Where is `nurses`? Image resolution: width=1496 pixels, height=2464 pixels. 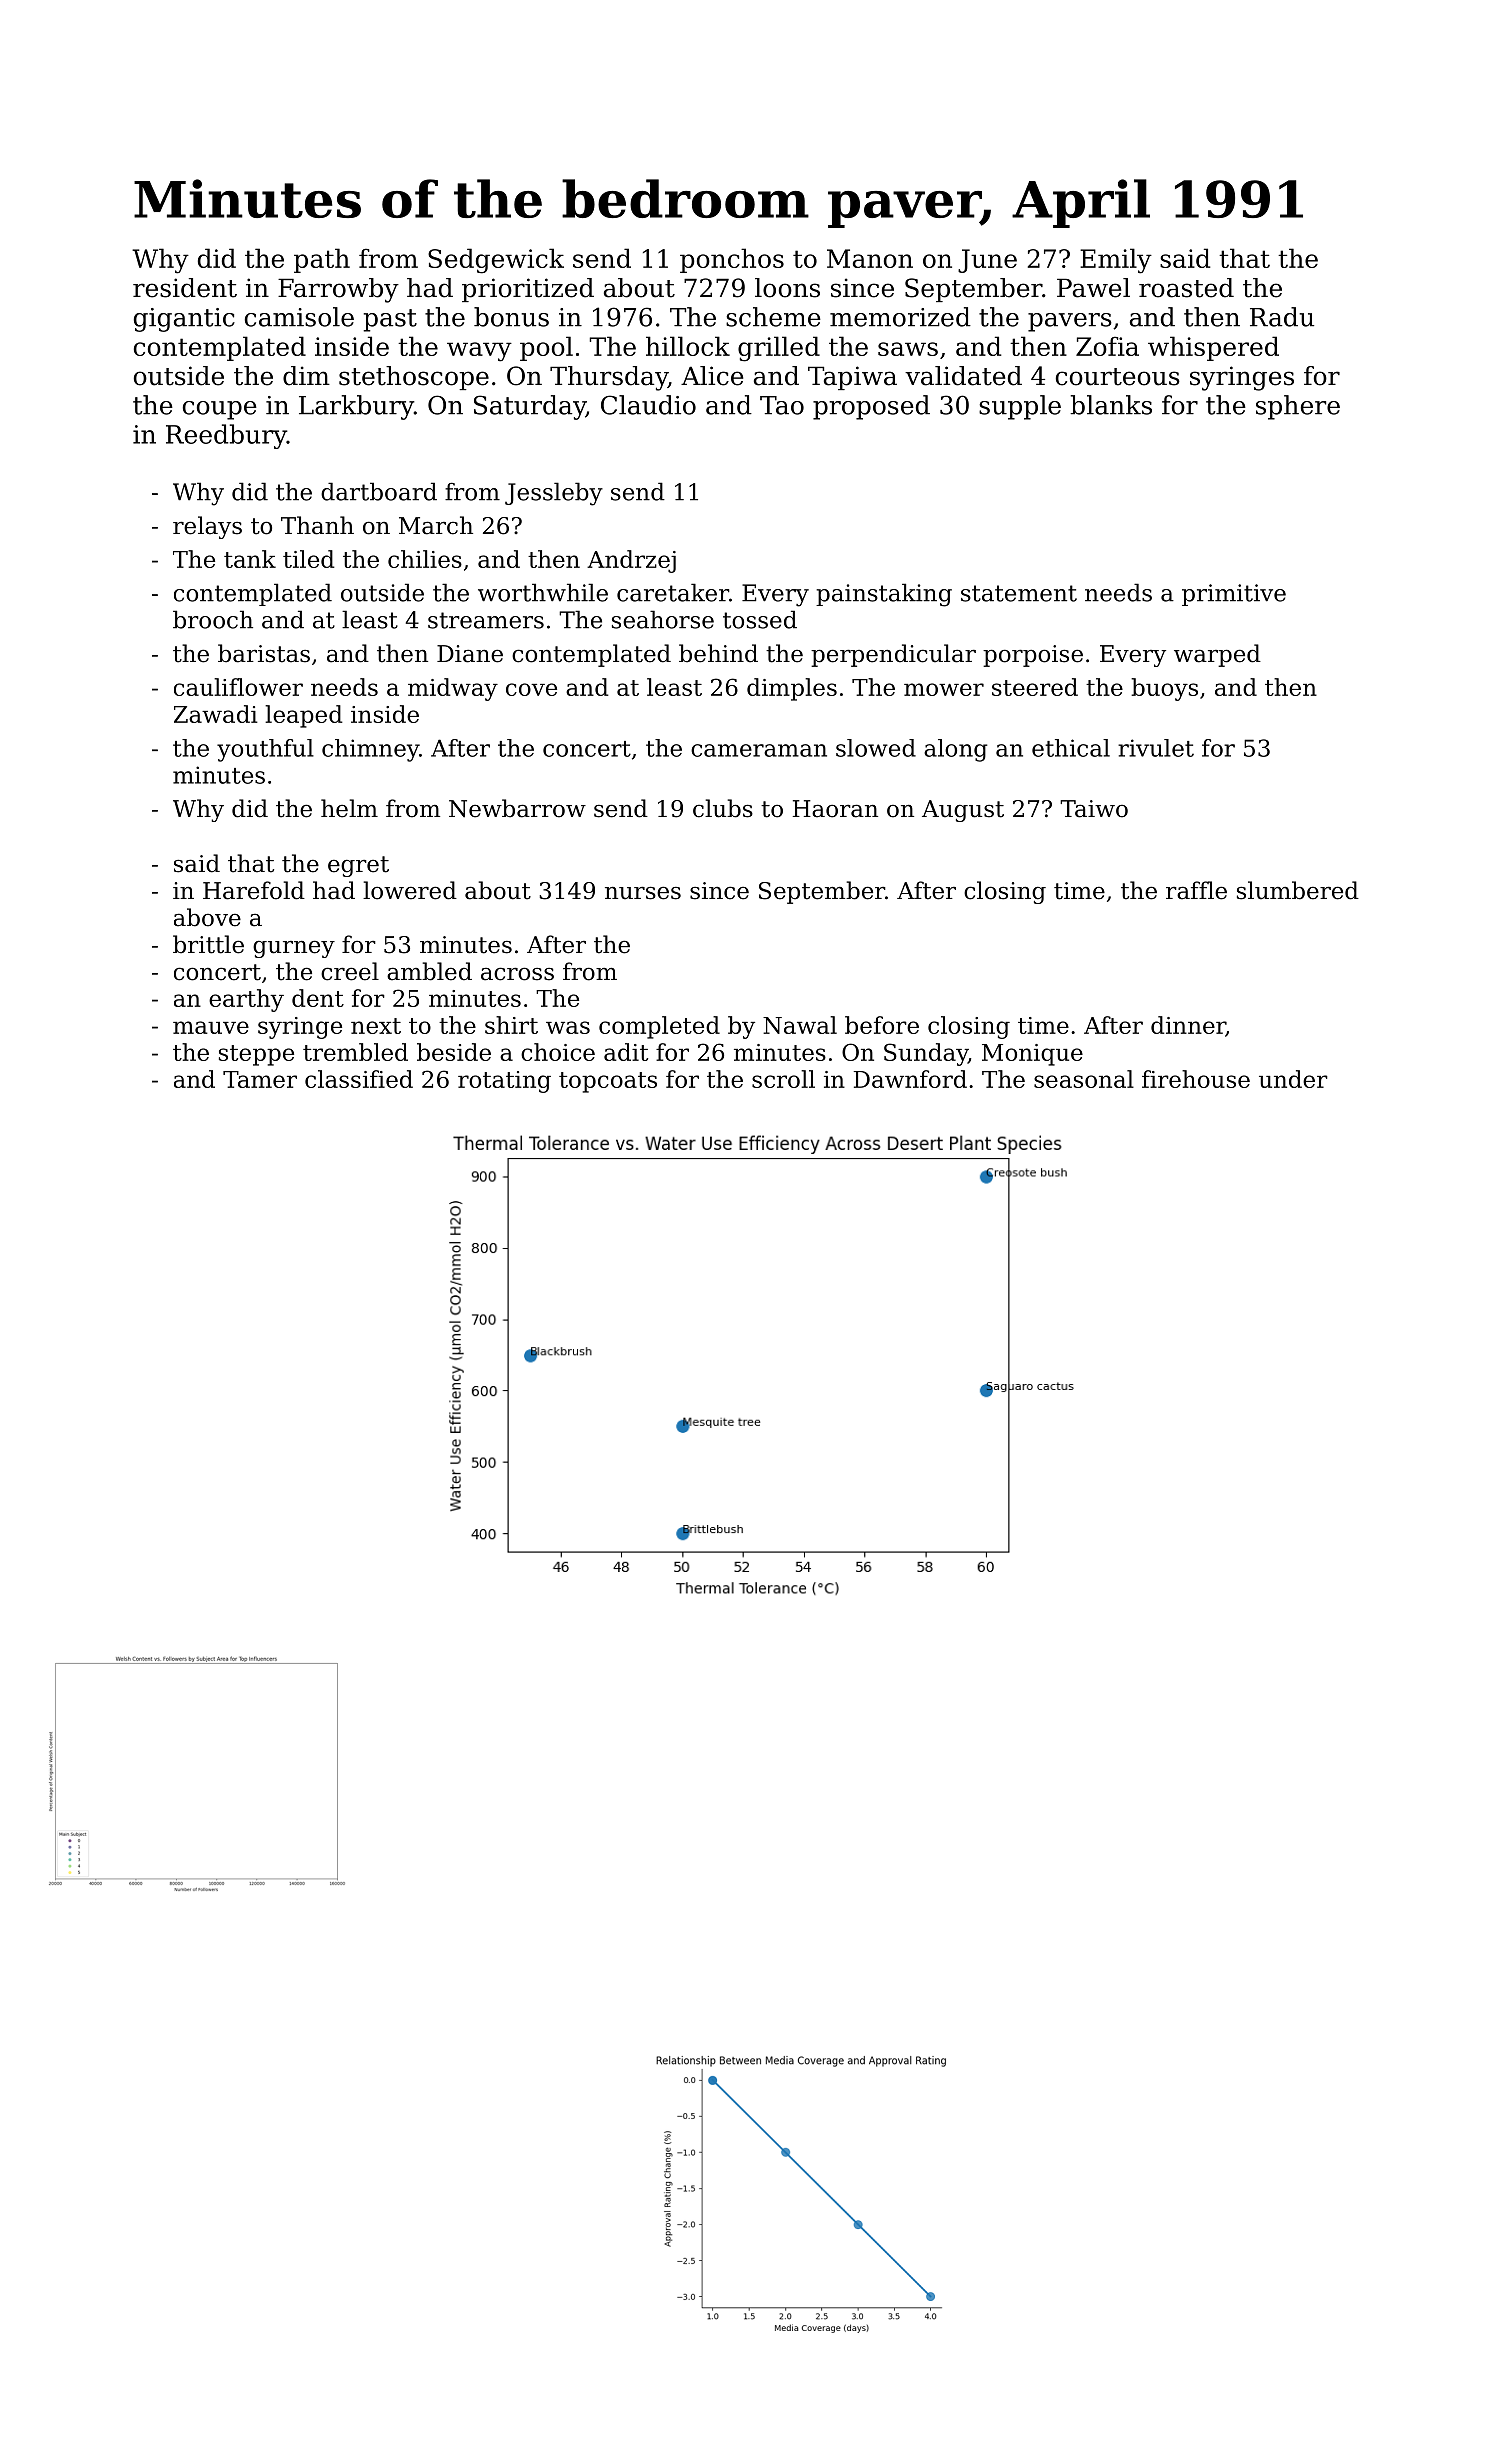 nurses is located at coordinates (643, 893).
